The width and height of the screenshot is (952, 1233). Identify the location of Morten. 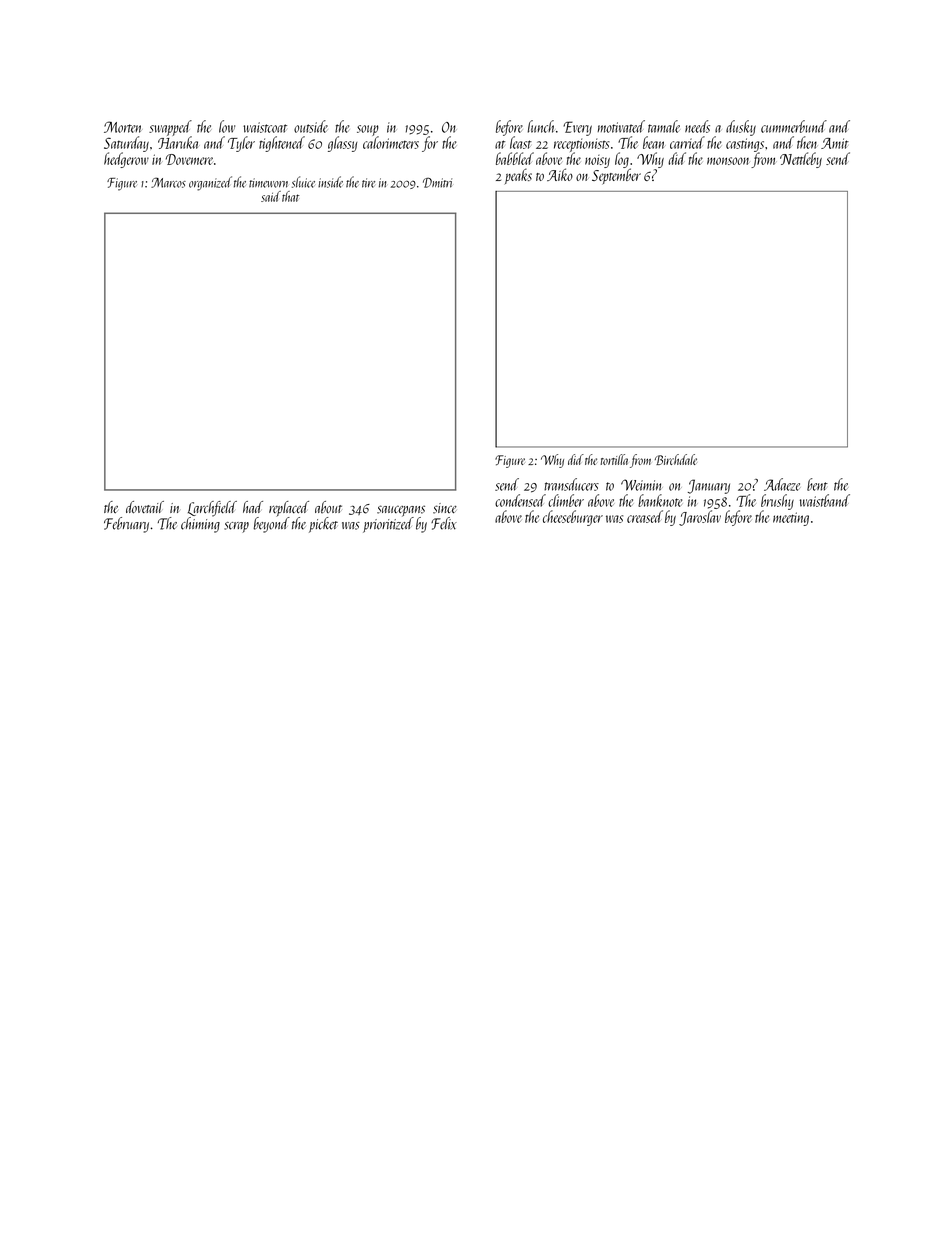
(122, 127).
